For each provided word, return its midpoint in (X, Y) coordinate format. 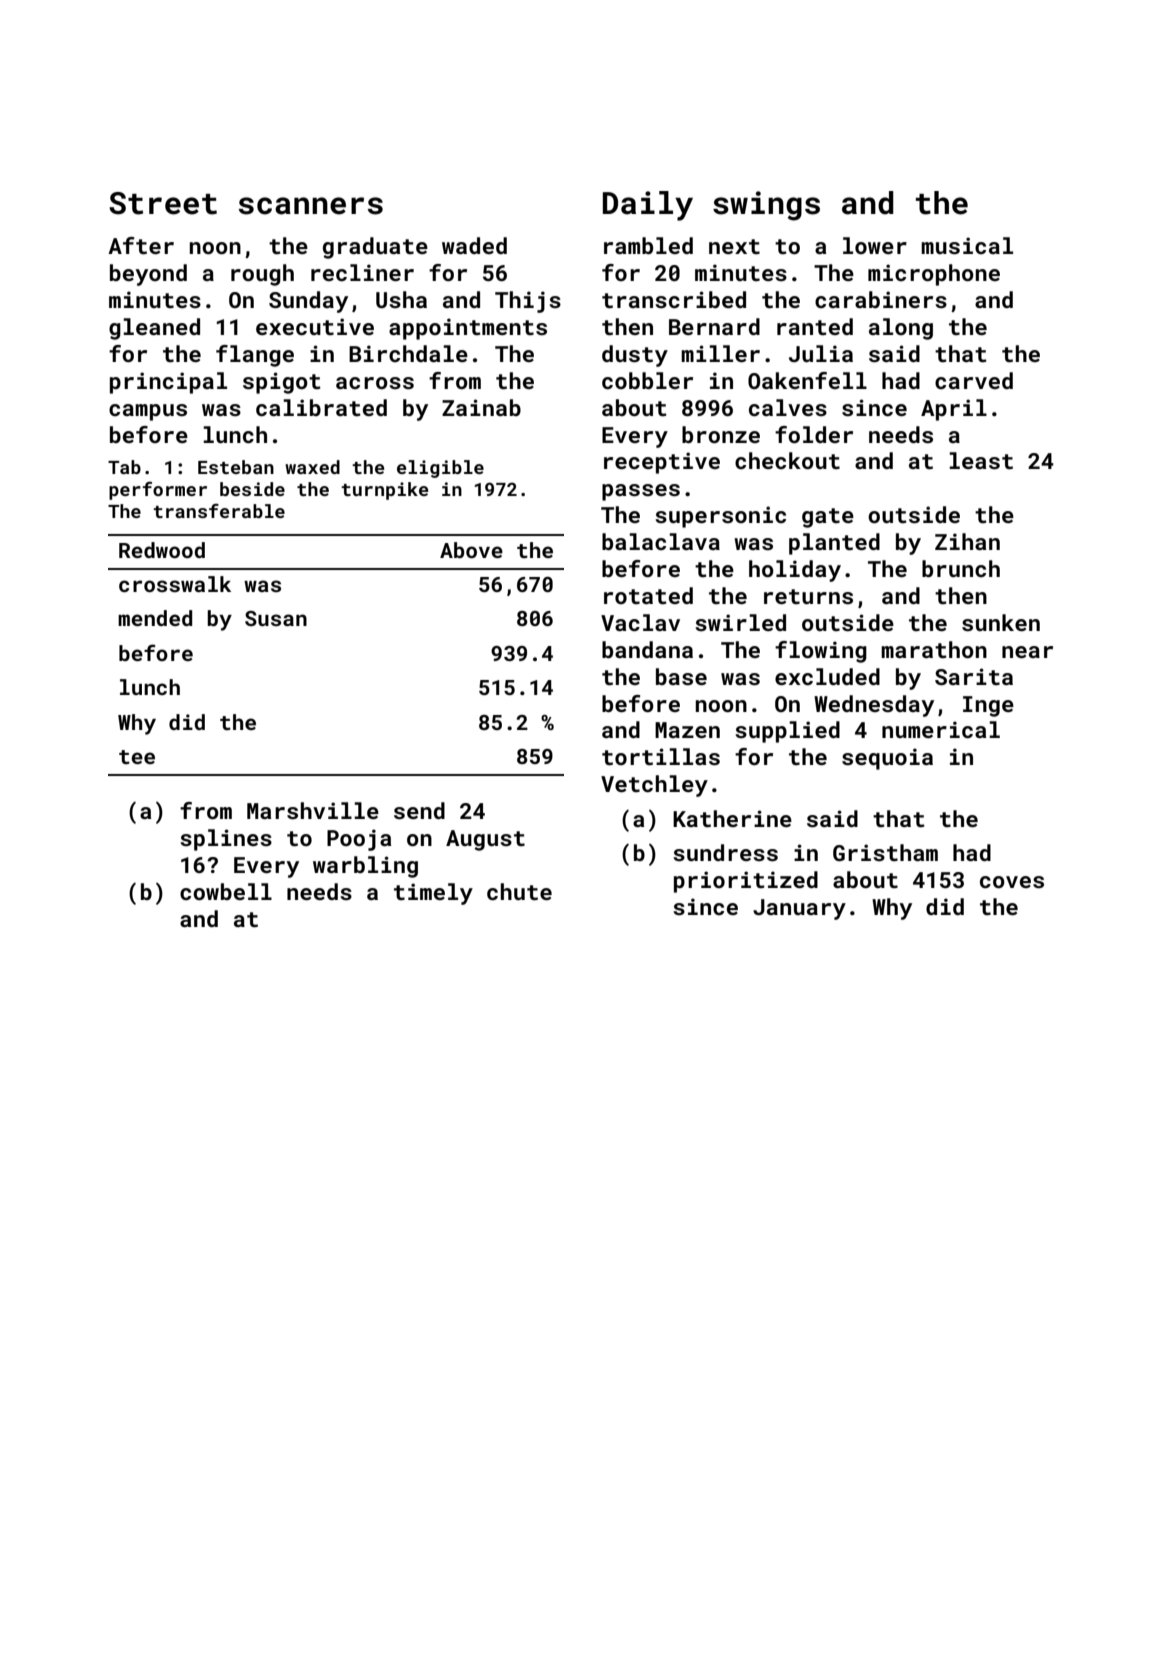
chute (519, 891)
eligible (440, 469)
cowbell (226, 891)
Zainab (481, 407)
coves (1012, 882)
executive (315, 326)
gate (828, 518)
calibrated (321, 407)
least (981, 460)
